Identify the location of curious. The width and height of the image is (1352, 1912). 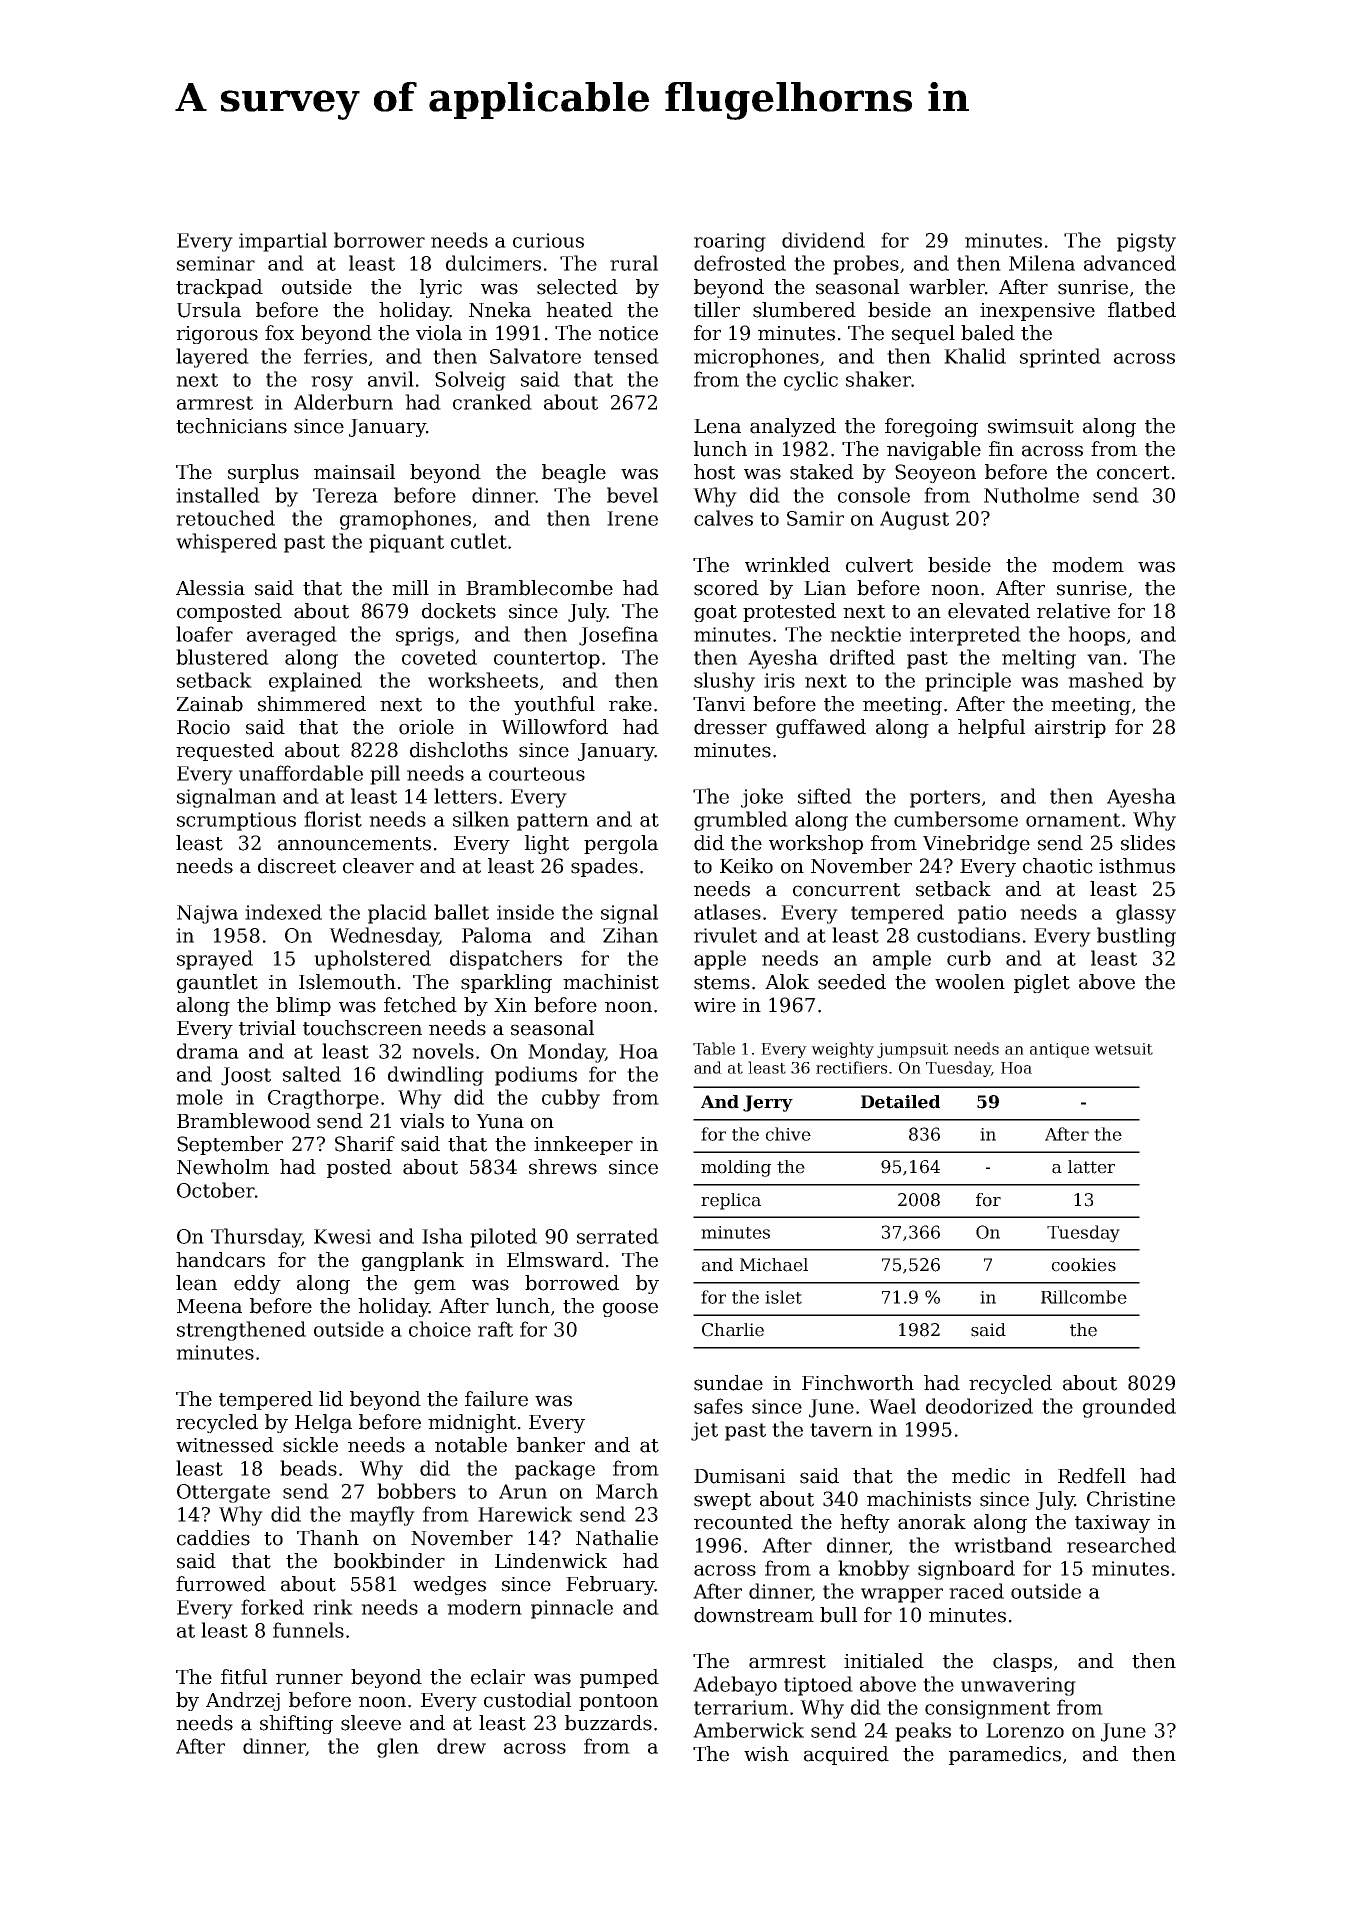
(548, 240).
